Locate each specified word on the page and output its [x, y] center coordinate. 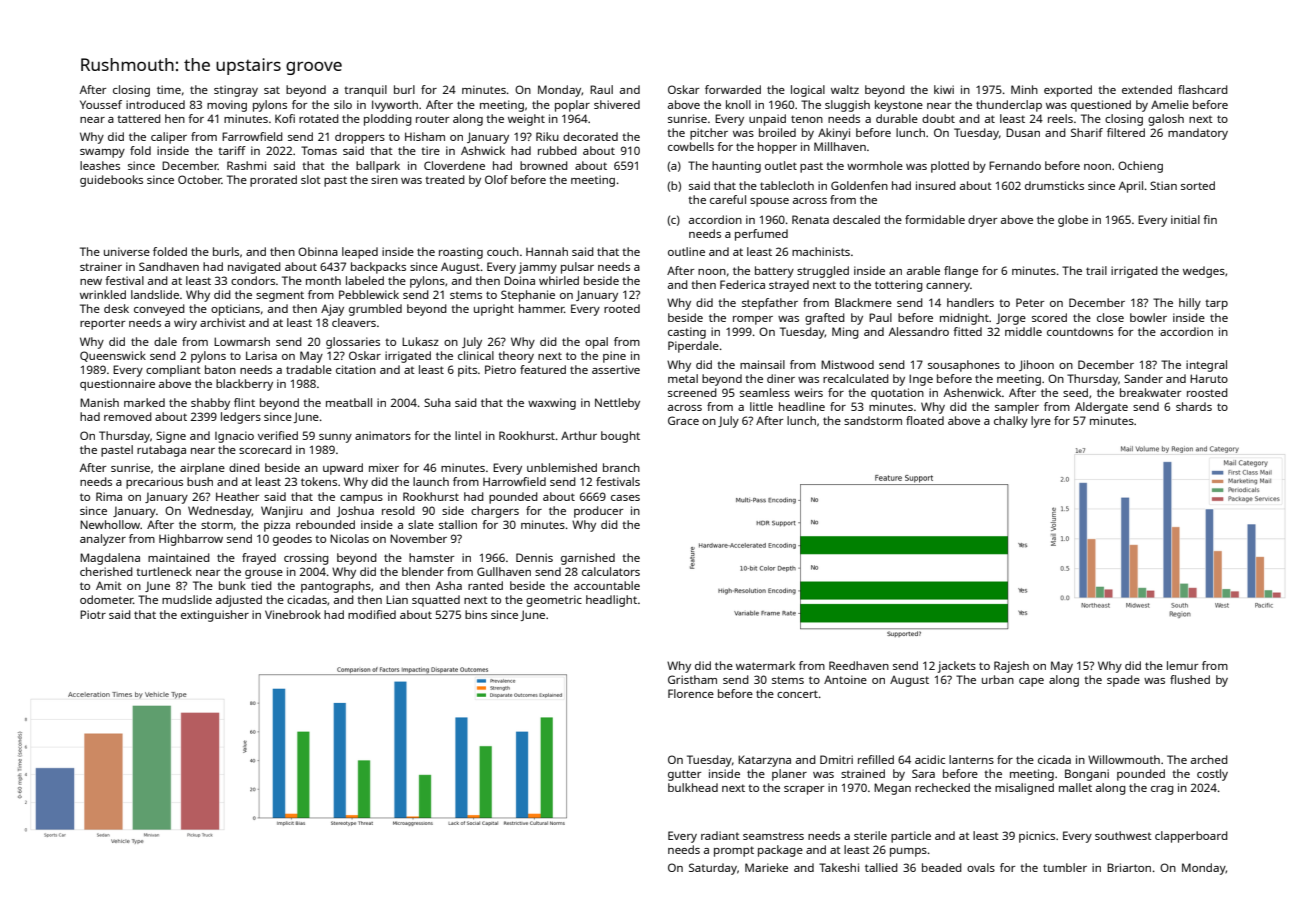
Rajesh [1011, 667]
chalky [1011, 422]
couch [503, 251]
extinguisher [215, 616]
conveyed [159, 310]
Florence [691, 693]
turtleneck [164, 571]
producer [598, 512]
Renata [810, 219]
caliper [169, 138]
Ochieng [1140, 167]
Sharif [1087, 132]
